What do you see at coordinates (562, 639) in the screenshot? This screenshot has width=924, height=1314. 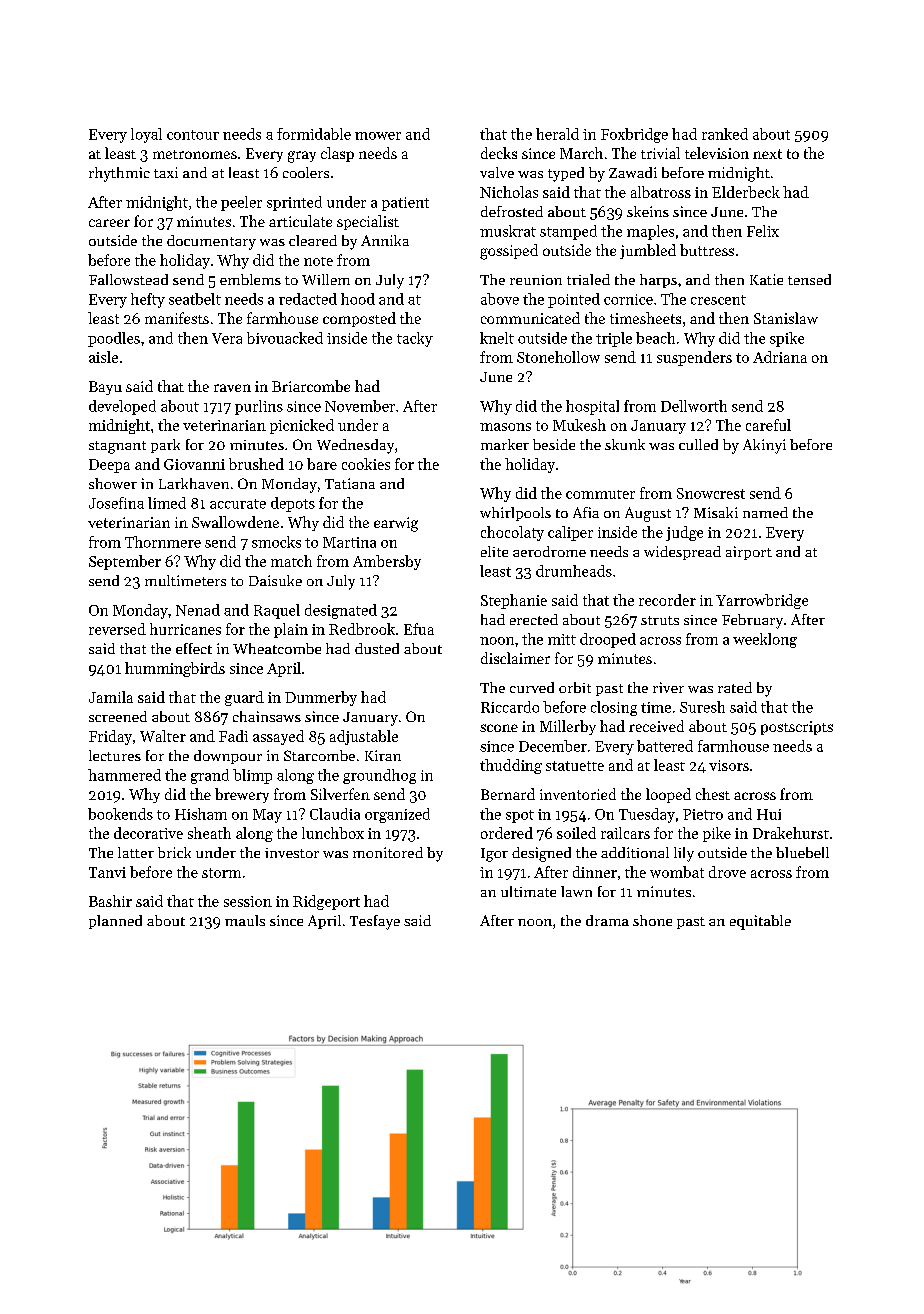 I see `mitt` at bounding box center [562, 639].
